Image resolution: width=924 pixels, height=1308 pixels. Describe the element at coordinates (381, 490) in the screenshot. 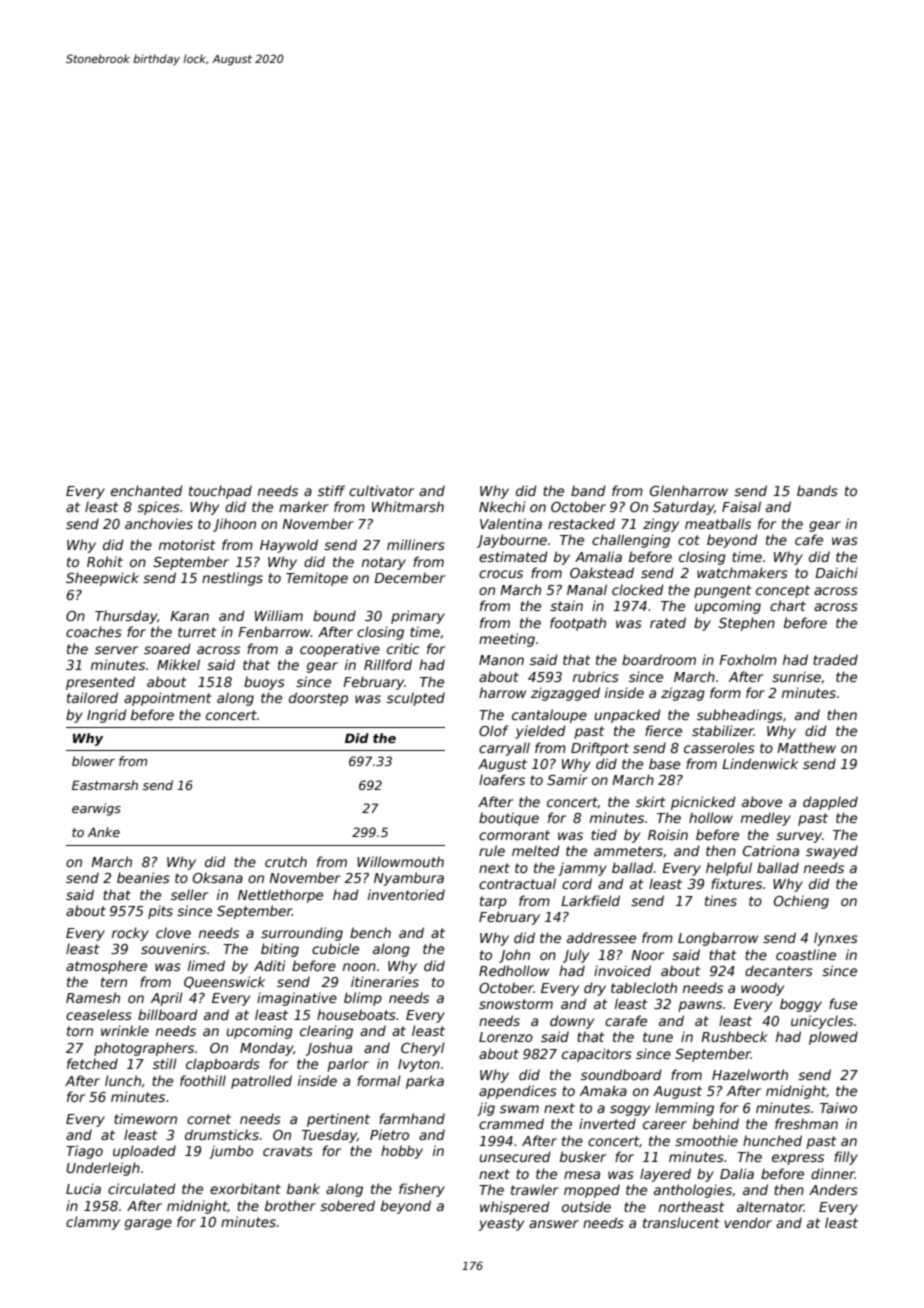

I see `cultivator` at that location.
